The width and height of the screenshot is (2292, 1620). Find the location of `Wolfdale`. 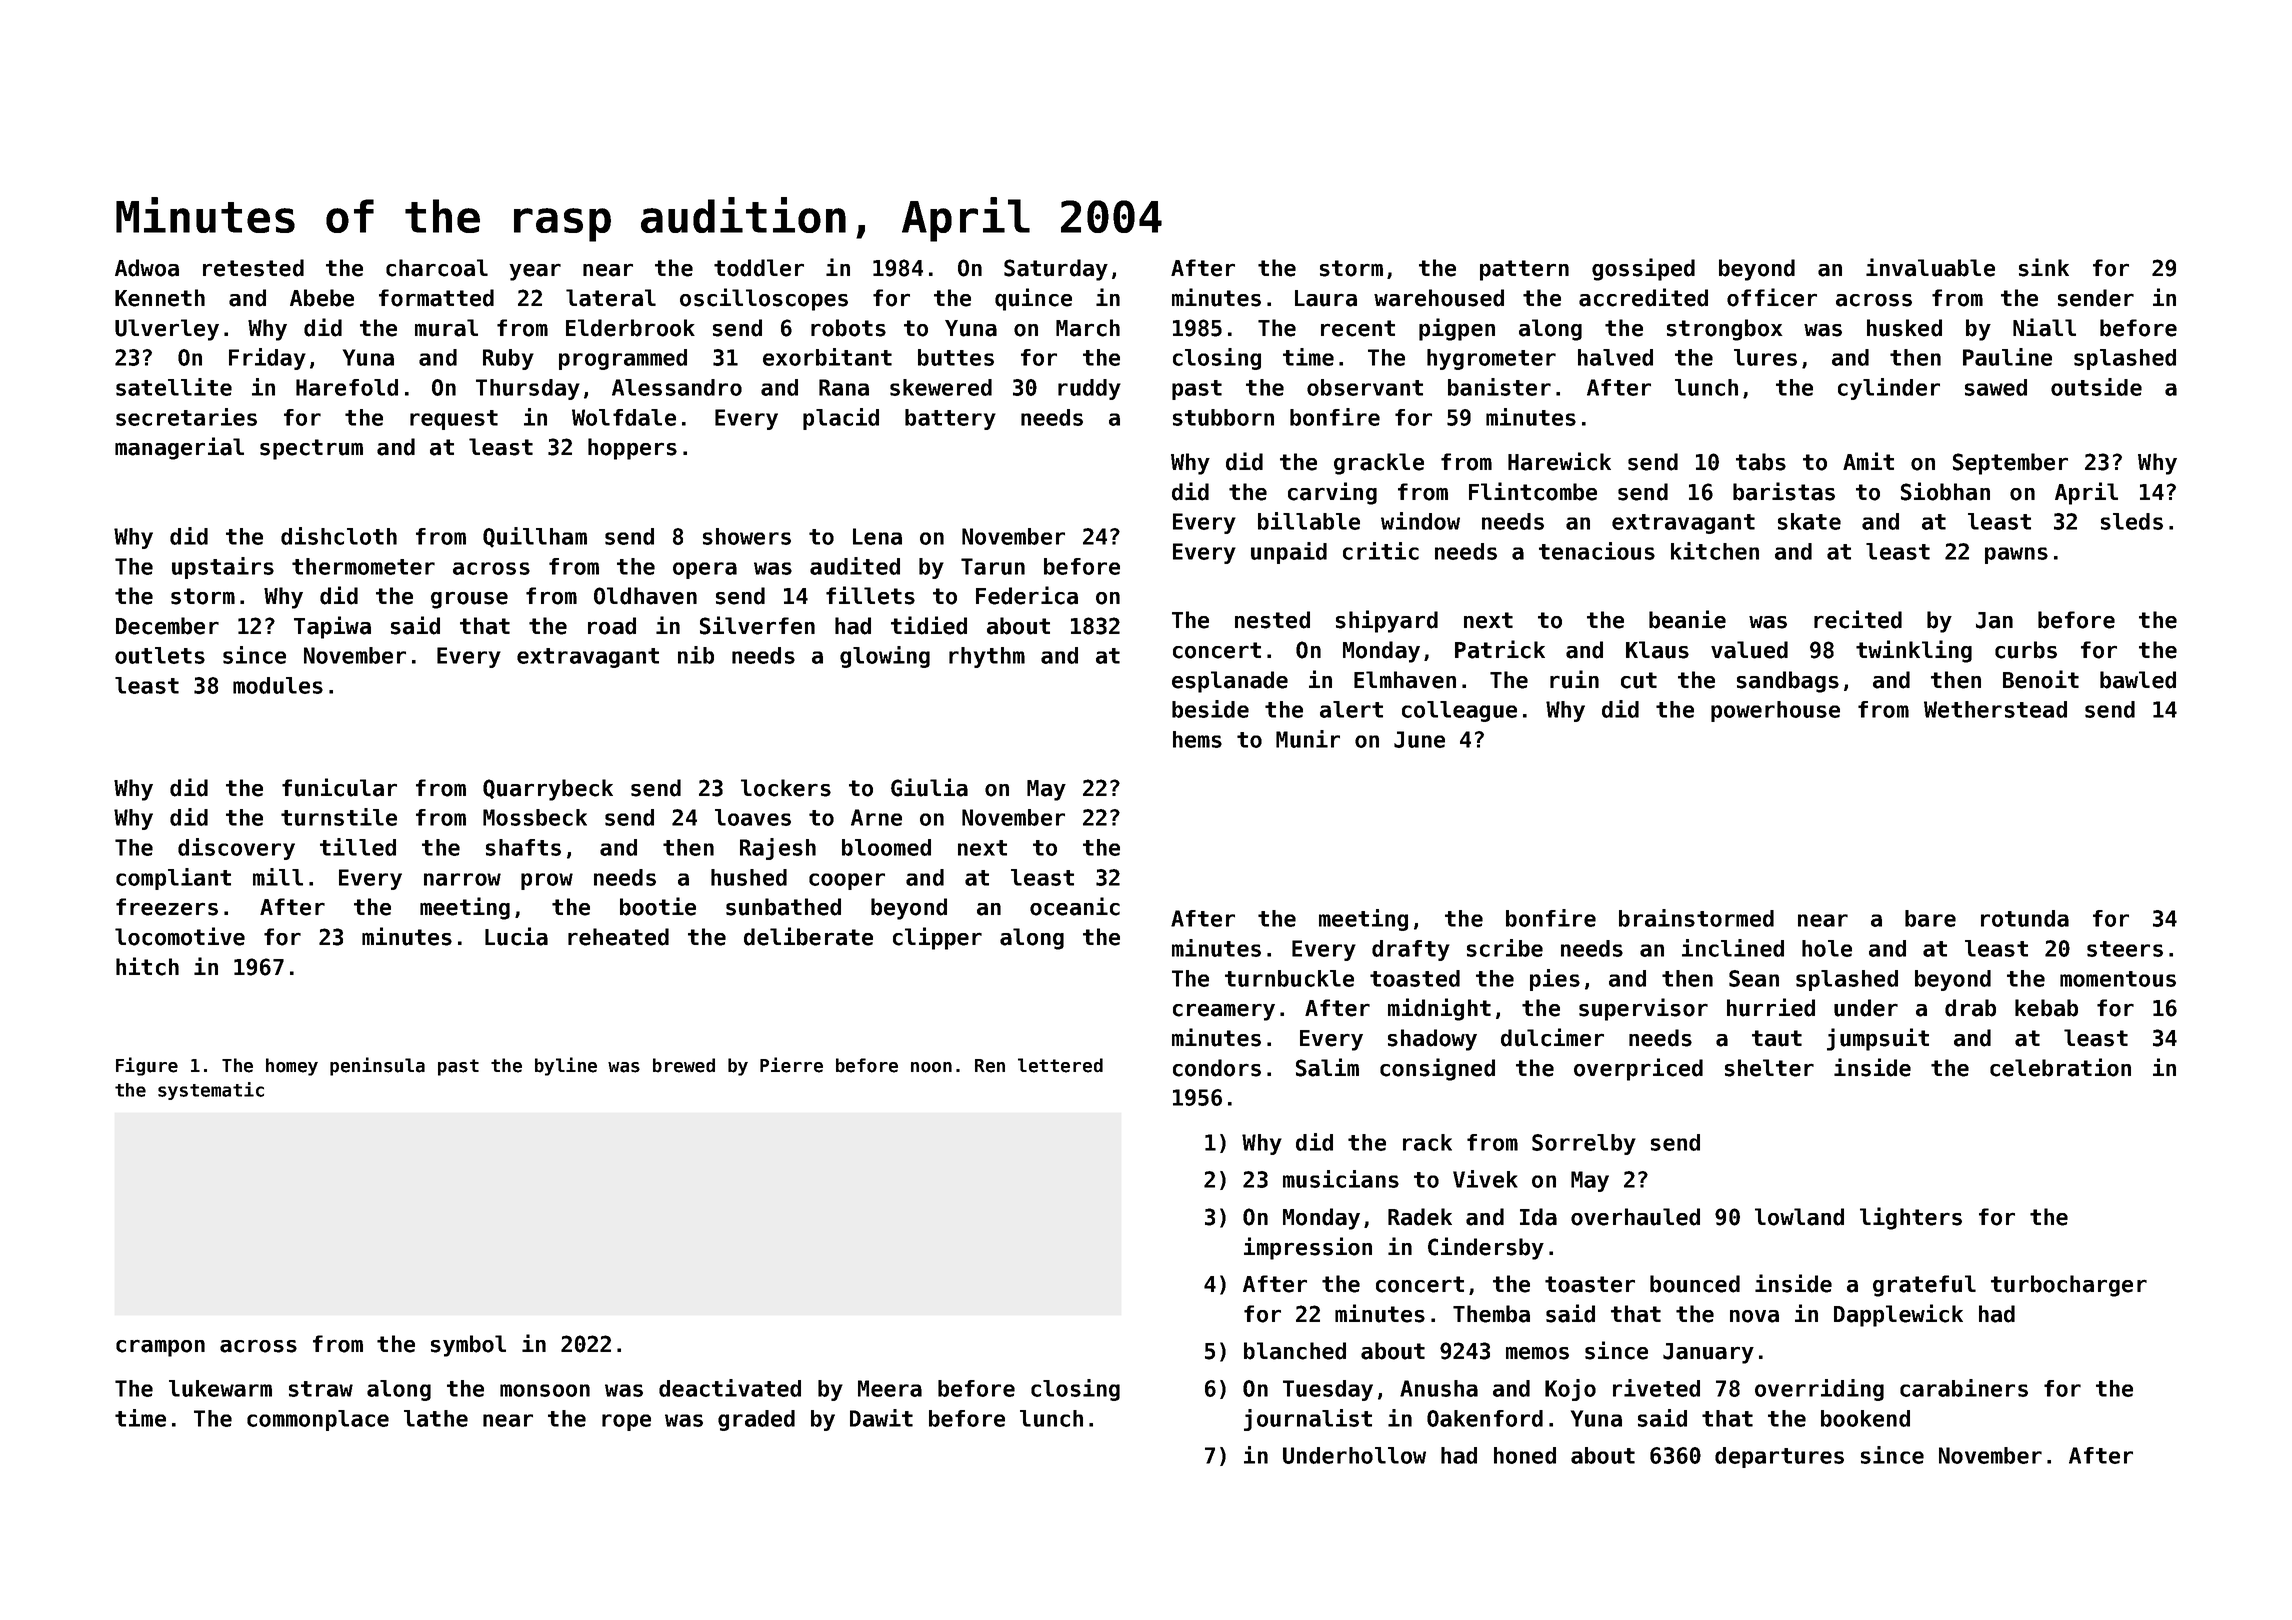

Wolfdale is located at coordinates (624, 417).
